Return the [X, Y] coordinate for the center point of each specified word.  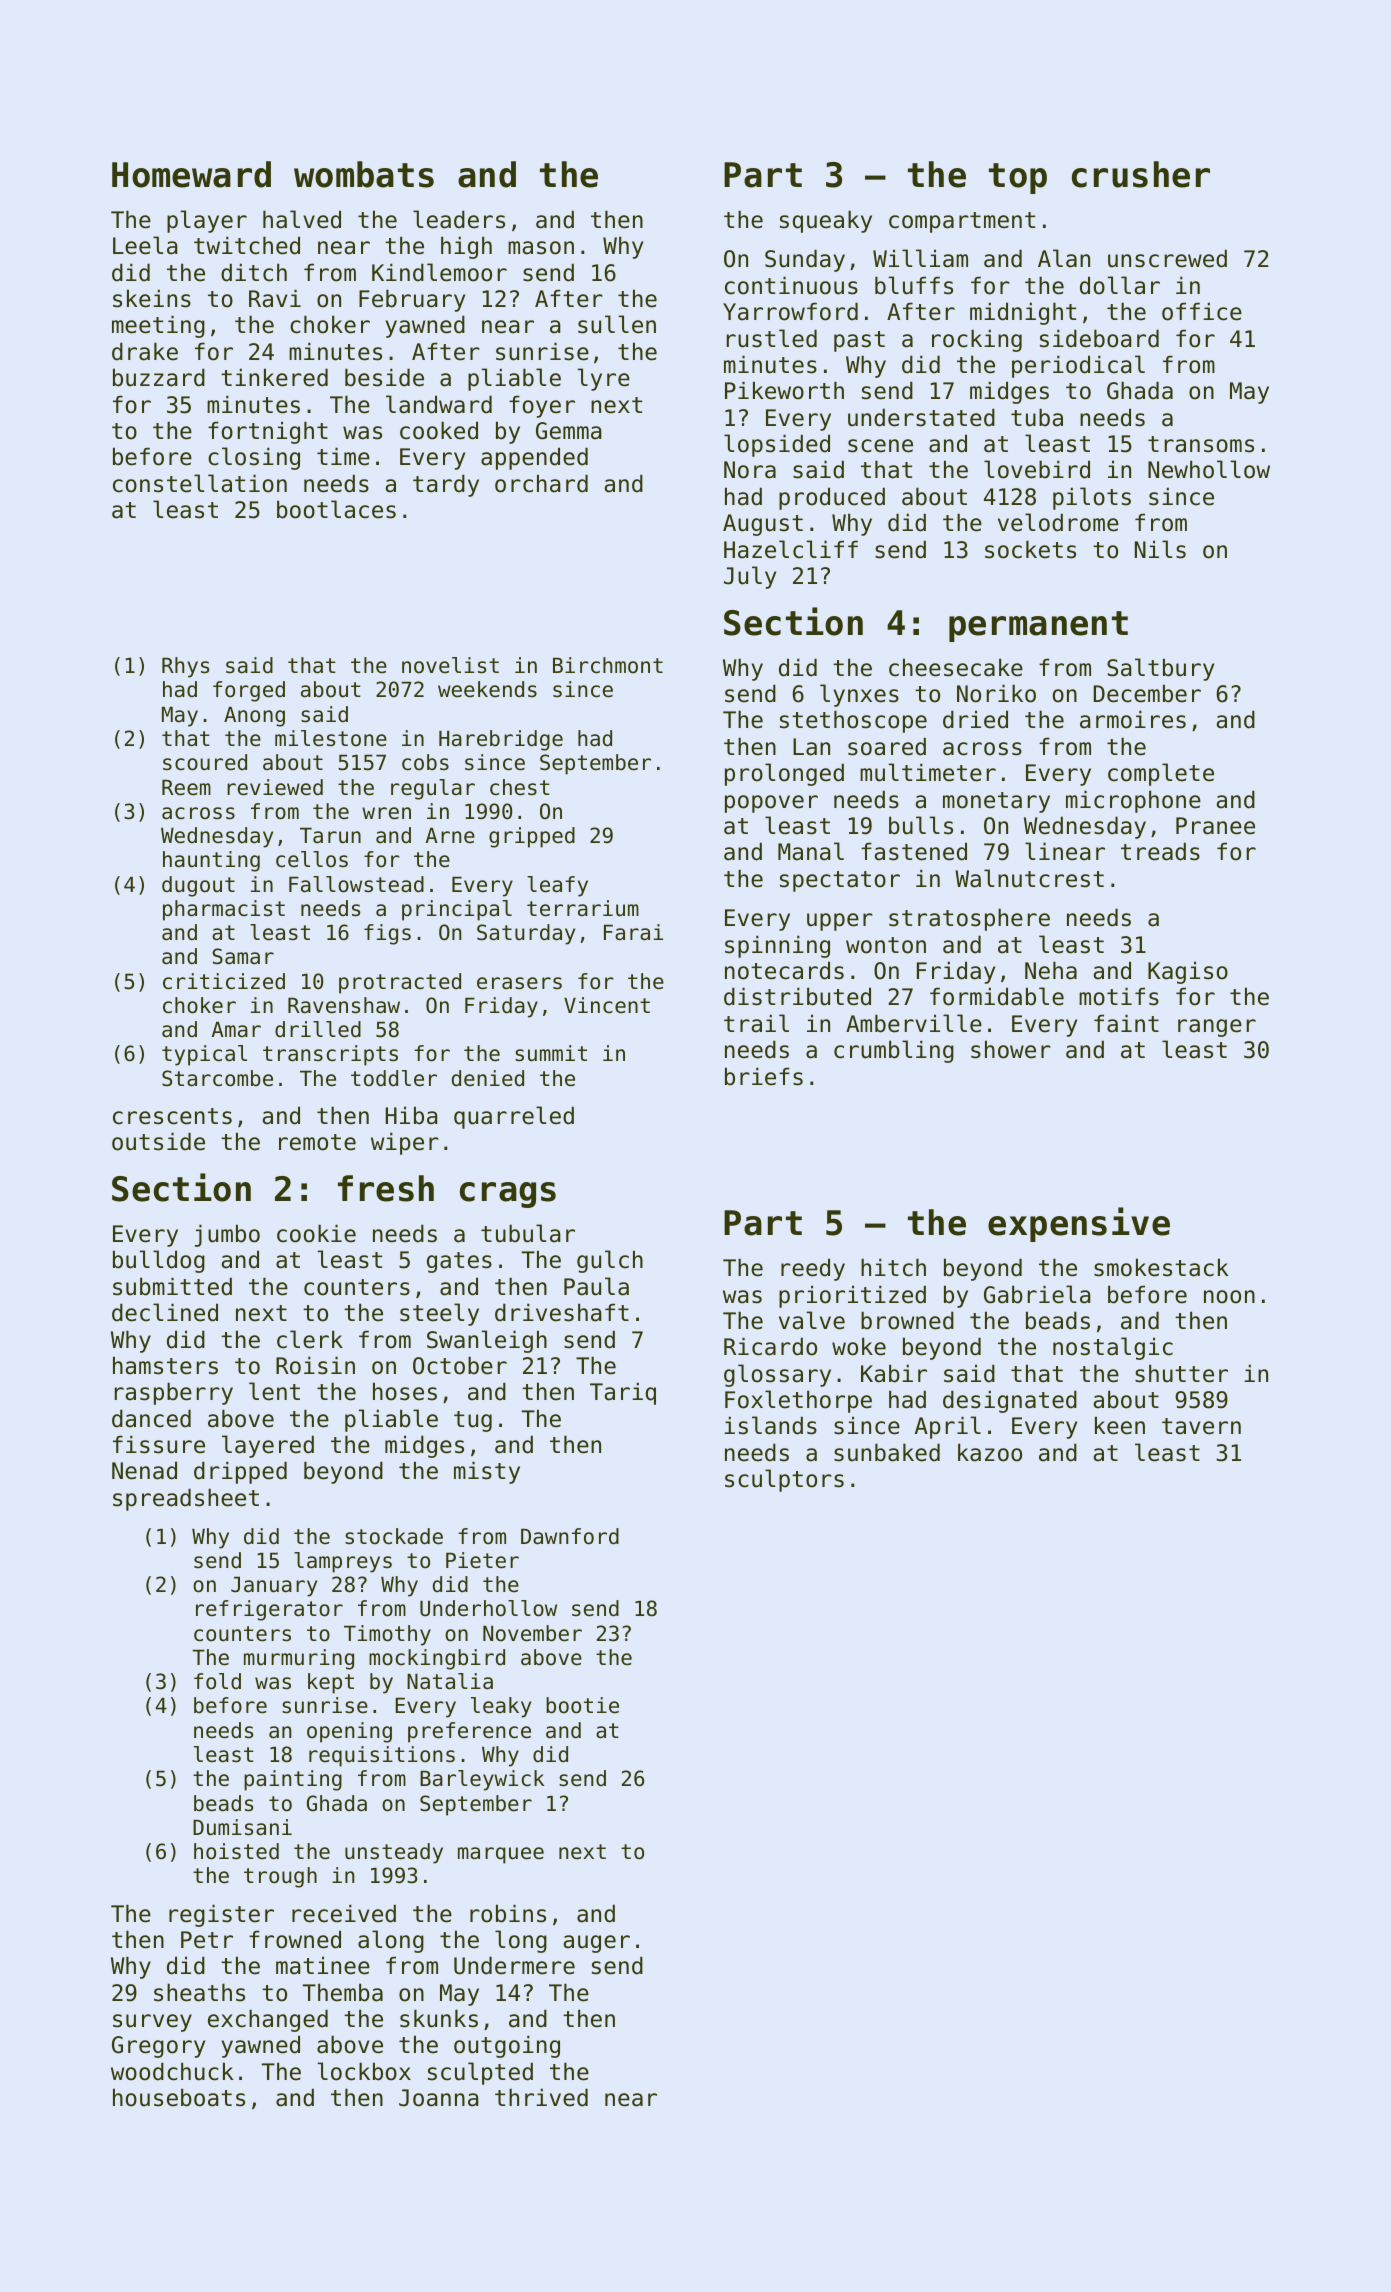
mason [541, 248]
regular [433, 789]
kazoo [990, 1452]
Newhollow [1209, 469]
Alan [1064, 258]
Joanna [439, 2098]
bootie [582, 1705]
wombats [364, 174]
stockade [394, 1536]
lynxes [859, 695]
